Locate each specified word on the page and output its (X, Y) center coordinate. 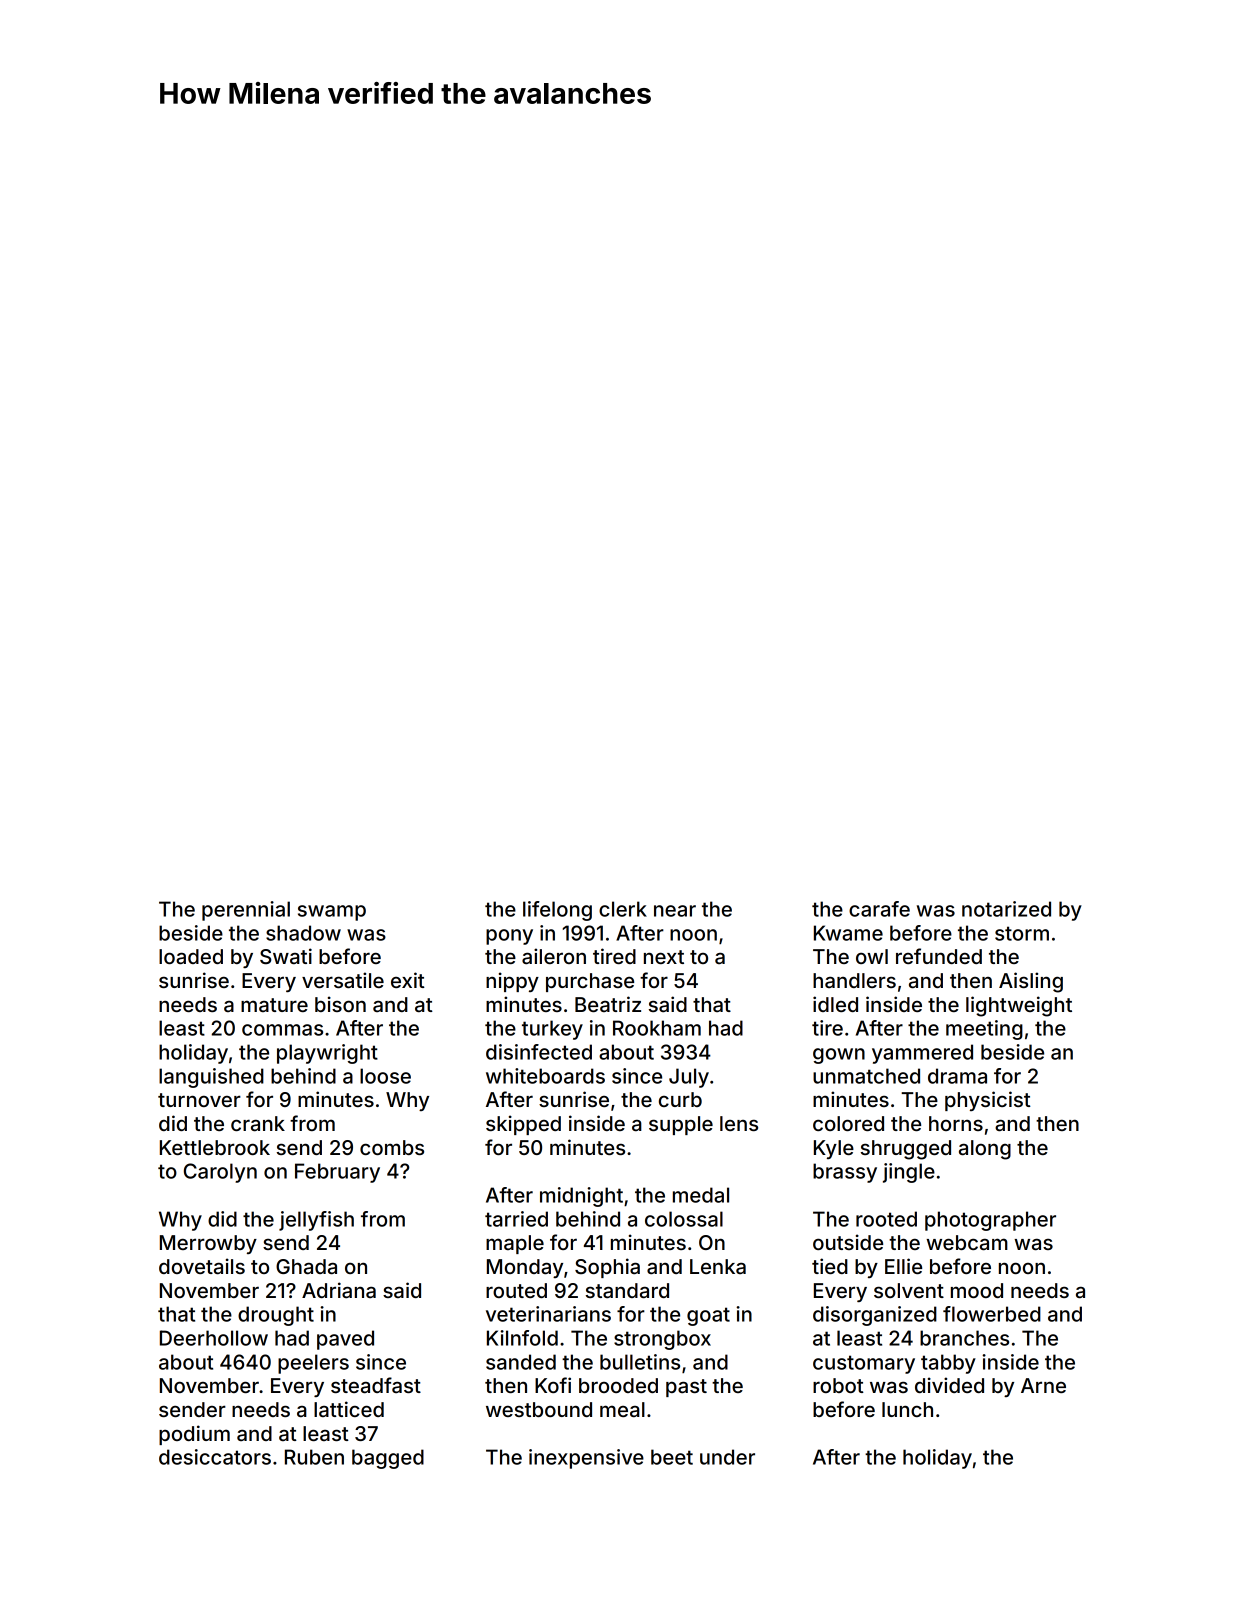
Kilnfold (522, 1338)
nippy (512, 982)
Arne (1043, 1385)
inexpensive (586, 1459)
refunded (939, 956)
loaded (191, 957)
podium (194, 1435)
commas (282, 1030)
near (675, 911)
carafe (879, 909)
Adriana (339, 1290)
